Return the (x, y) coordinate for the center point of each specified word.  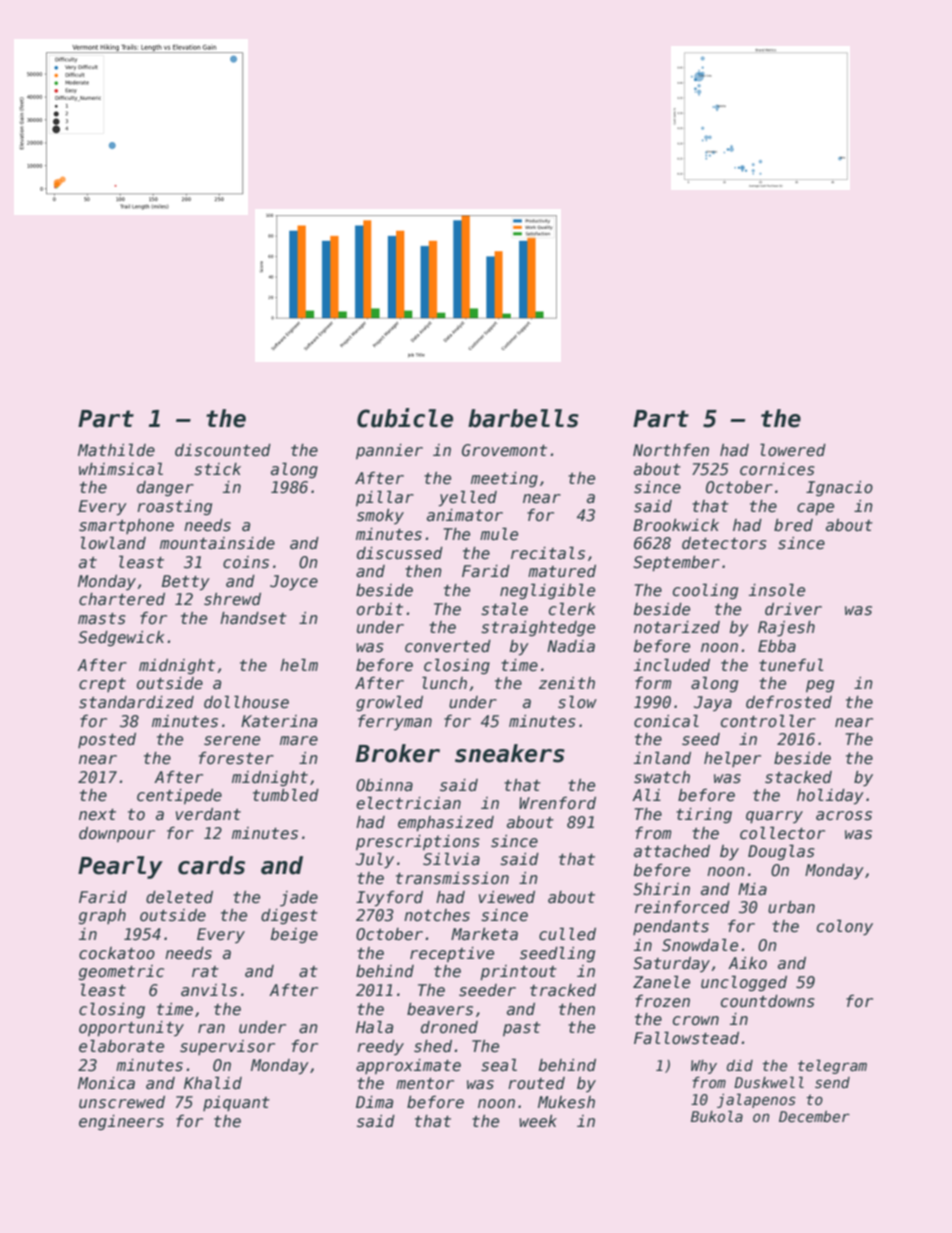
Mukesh (566, 1102)
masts (102, 619)
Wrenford (557, 803)
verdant (208, 814)
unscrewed (122, 1102)
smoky (380, 516)
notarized (677, 627)
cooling (705, 591)
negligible (547, 591)
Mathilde (116, 449)
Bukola (717, 1116)
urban (791, 907)
